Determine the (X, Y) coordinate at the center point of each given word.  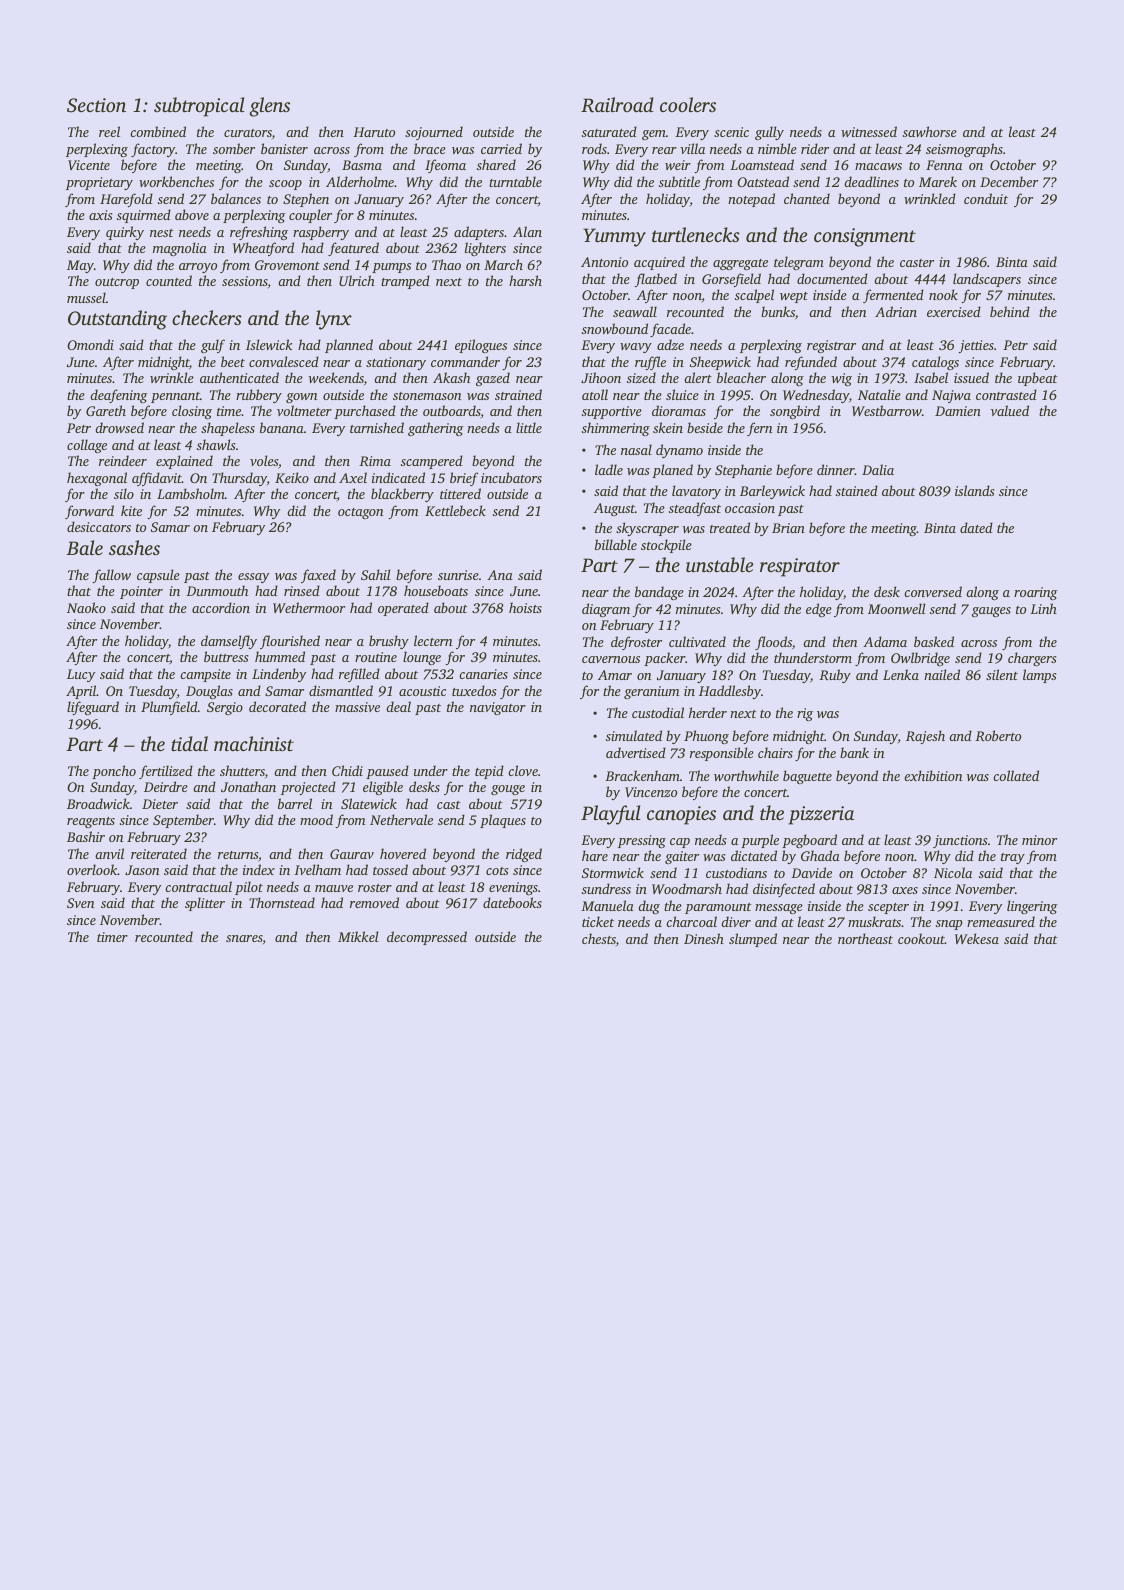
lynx (334, 320)
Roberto (998, 735)
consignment (865, 237)
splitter (205, 904)
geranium (651, 692)
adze (670, 344)
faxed (318, 576)
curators (248, 133)
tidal (189, 743)
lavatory (696, 492)
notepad (751, 200)
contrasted (1006, 394)
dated (976, 527)
